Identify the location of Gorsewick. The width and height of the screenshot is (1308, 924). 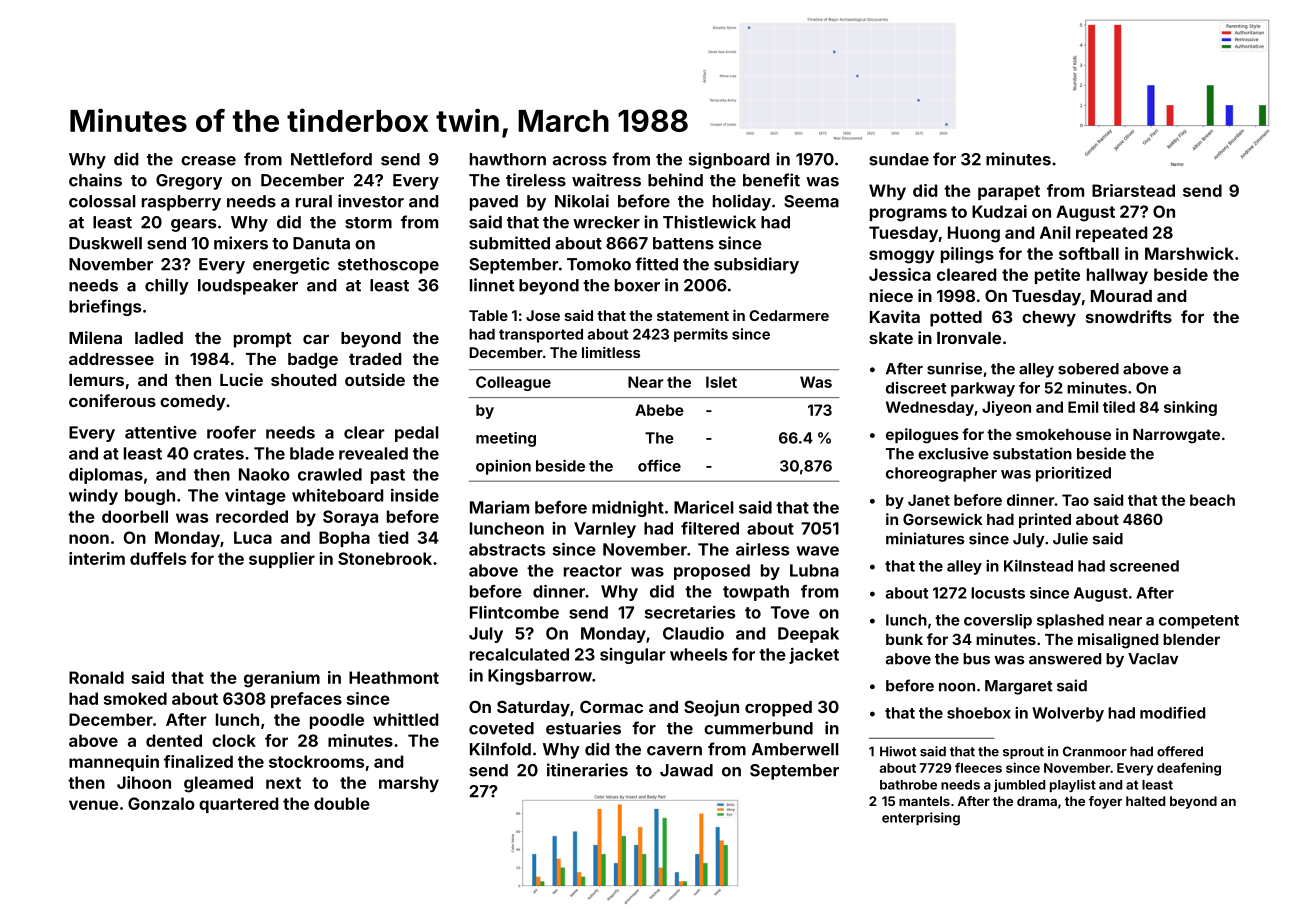
(943, 519).
